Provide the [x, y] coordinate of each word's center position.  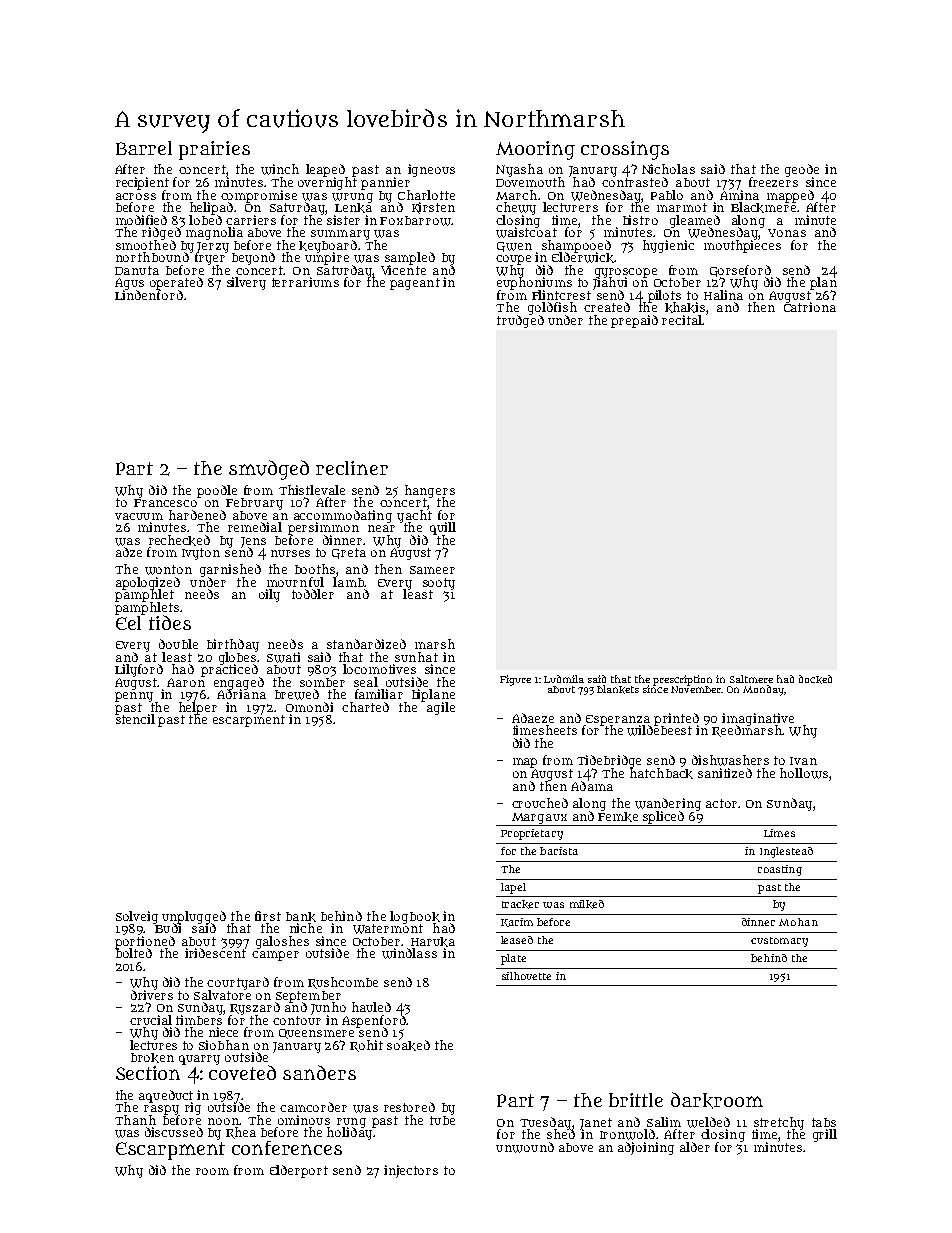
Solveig [137, 917]
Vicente [403, 270]
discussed [174, 1132]
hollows [804, 773]
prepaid [634, 321]
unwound [525, 1147]
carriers [251, 220]
